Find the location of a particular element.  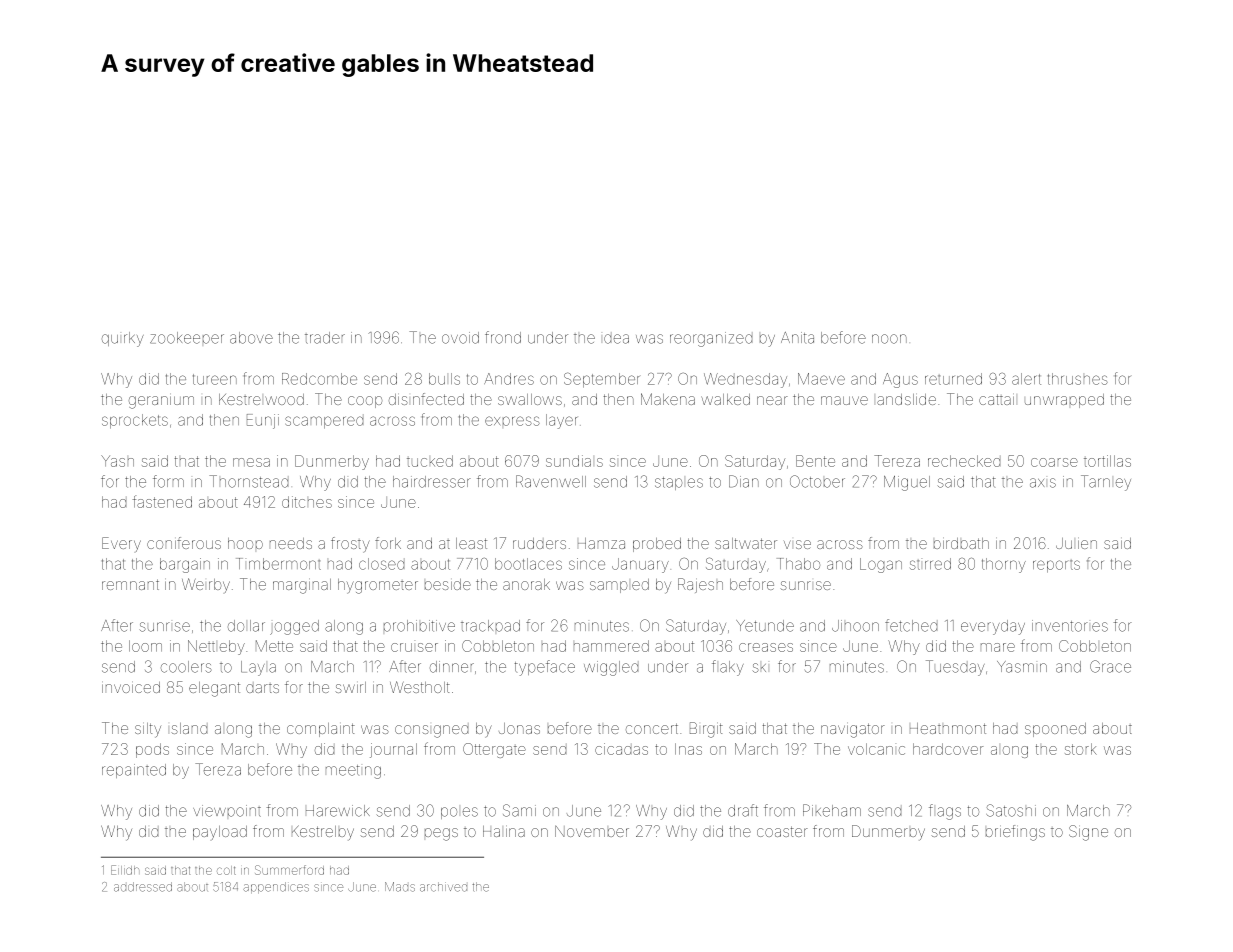

Tarnley is located at coordinates (1106, 483).
